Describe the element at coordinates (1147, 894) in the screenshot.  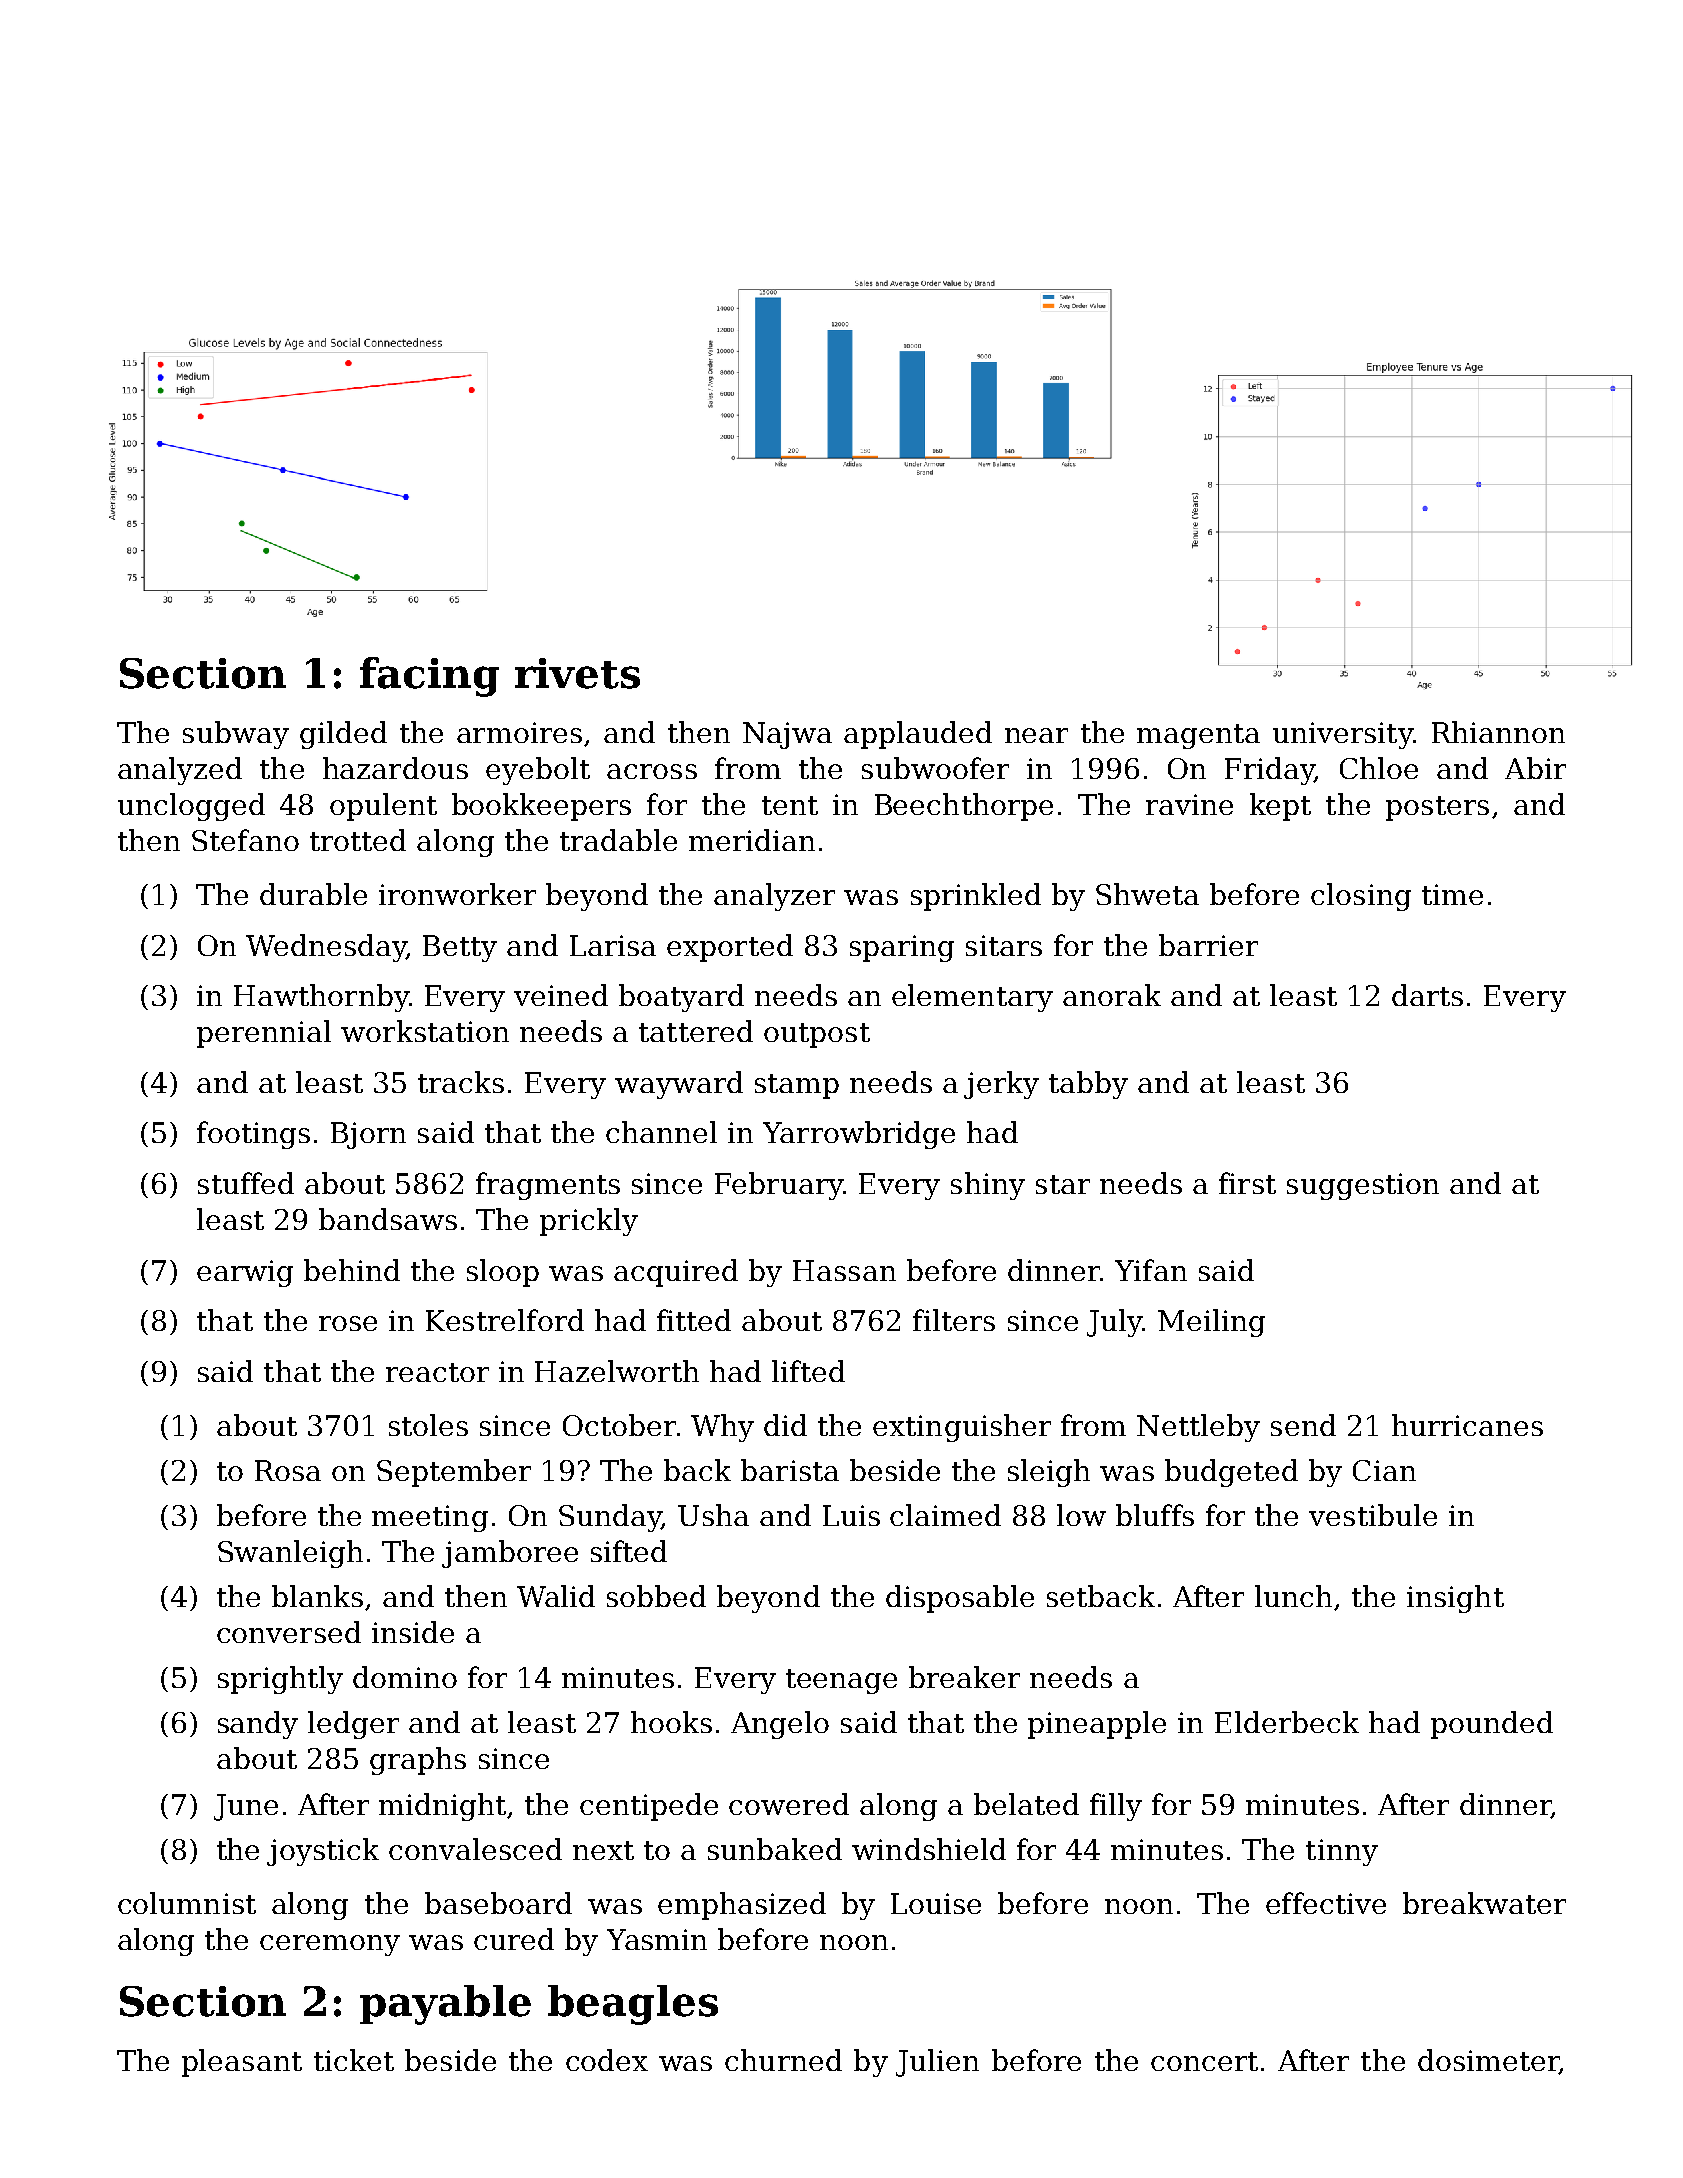
I see `Shweta` at that location.
